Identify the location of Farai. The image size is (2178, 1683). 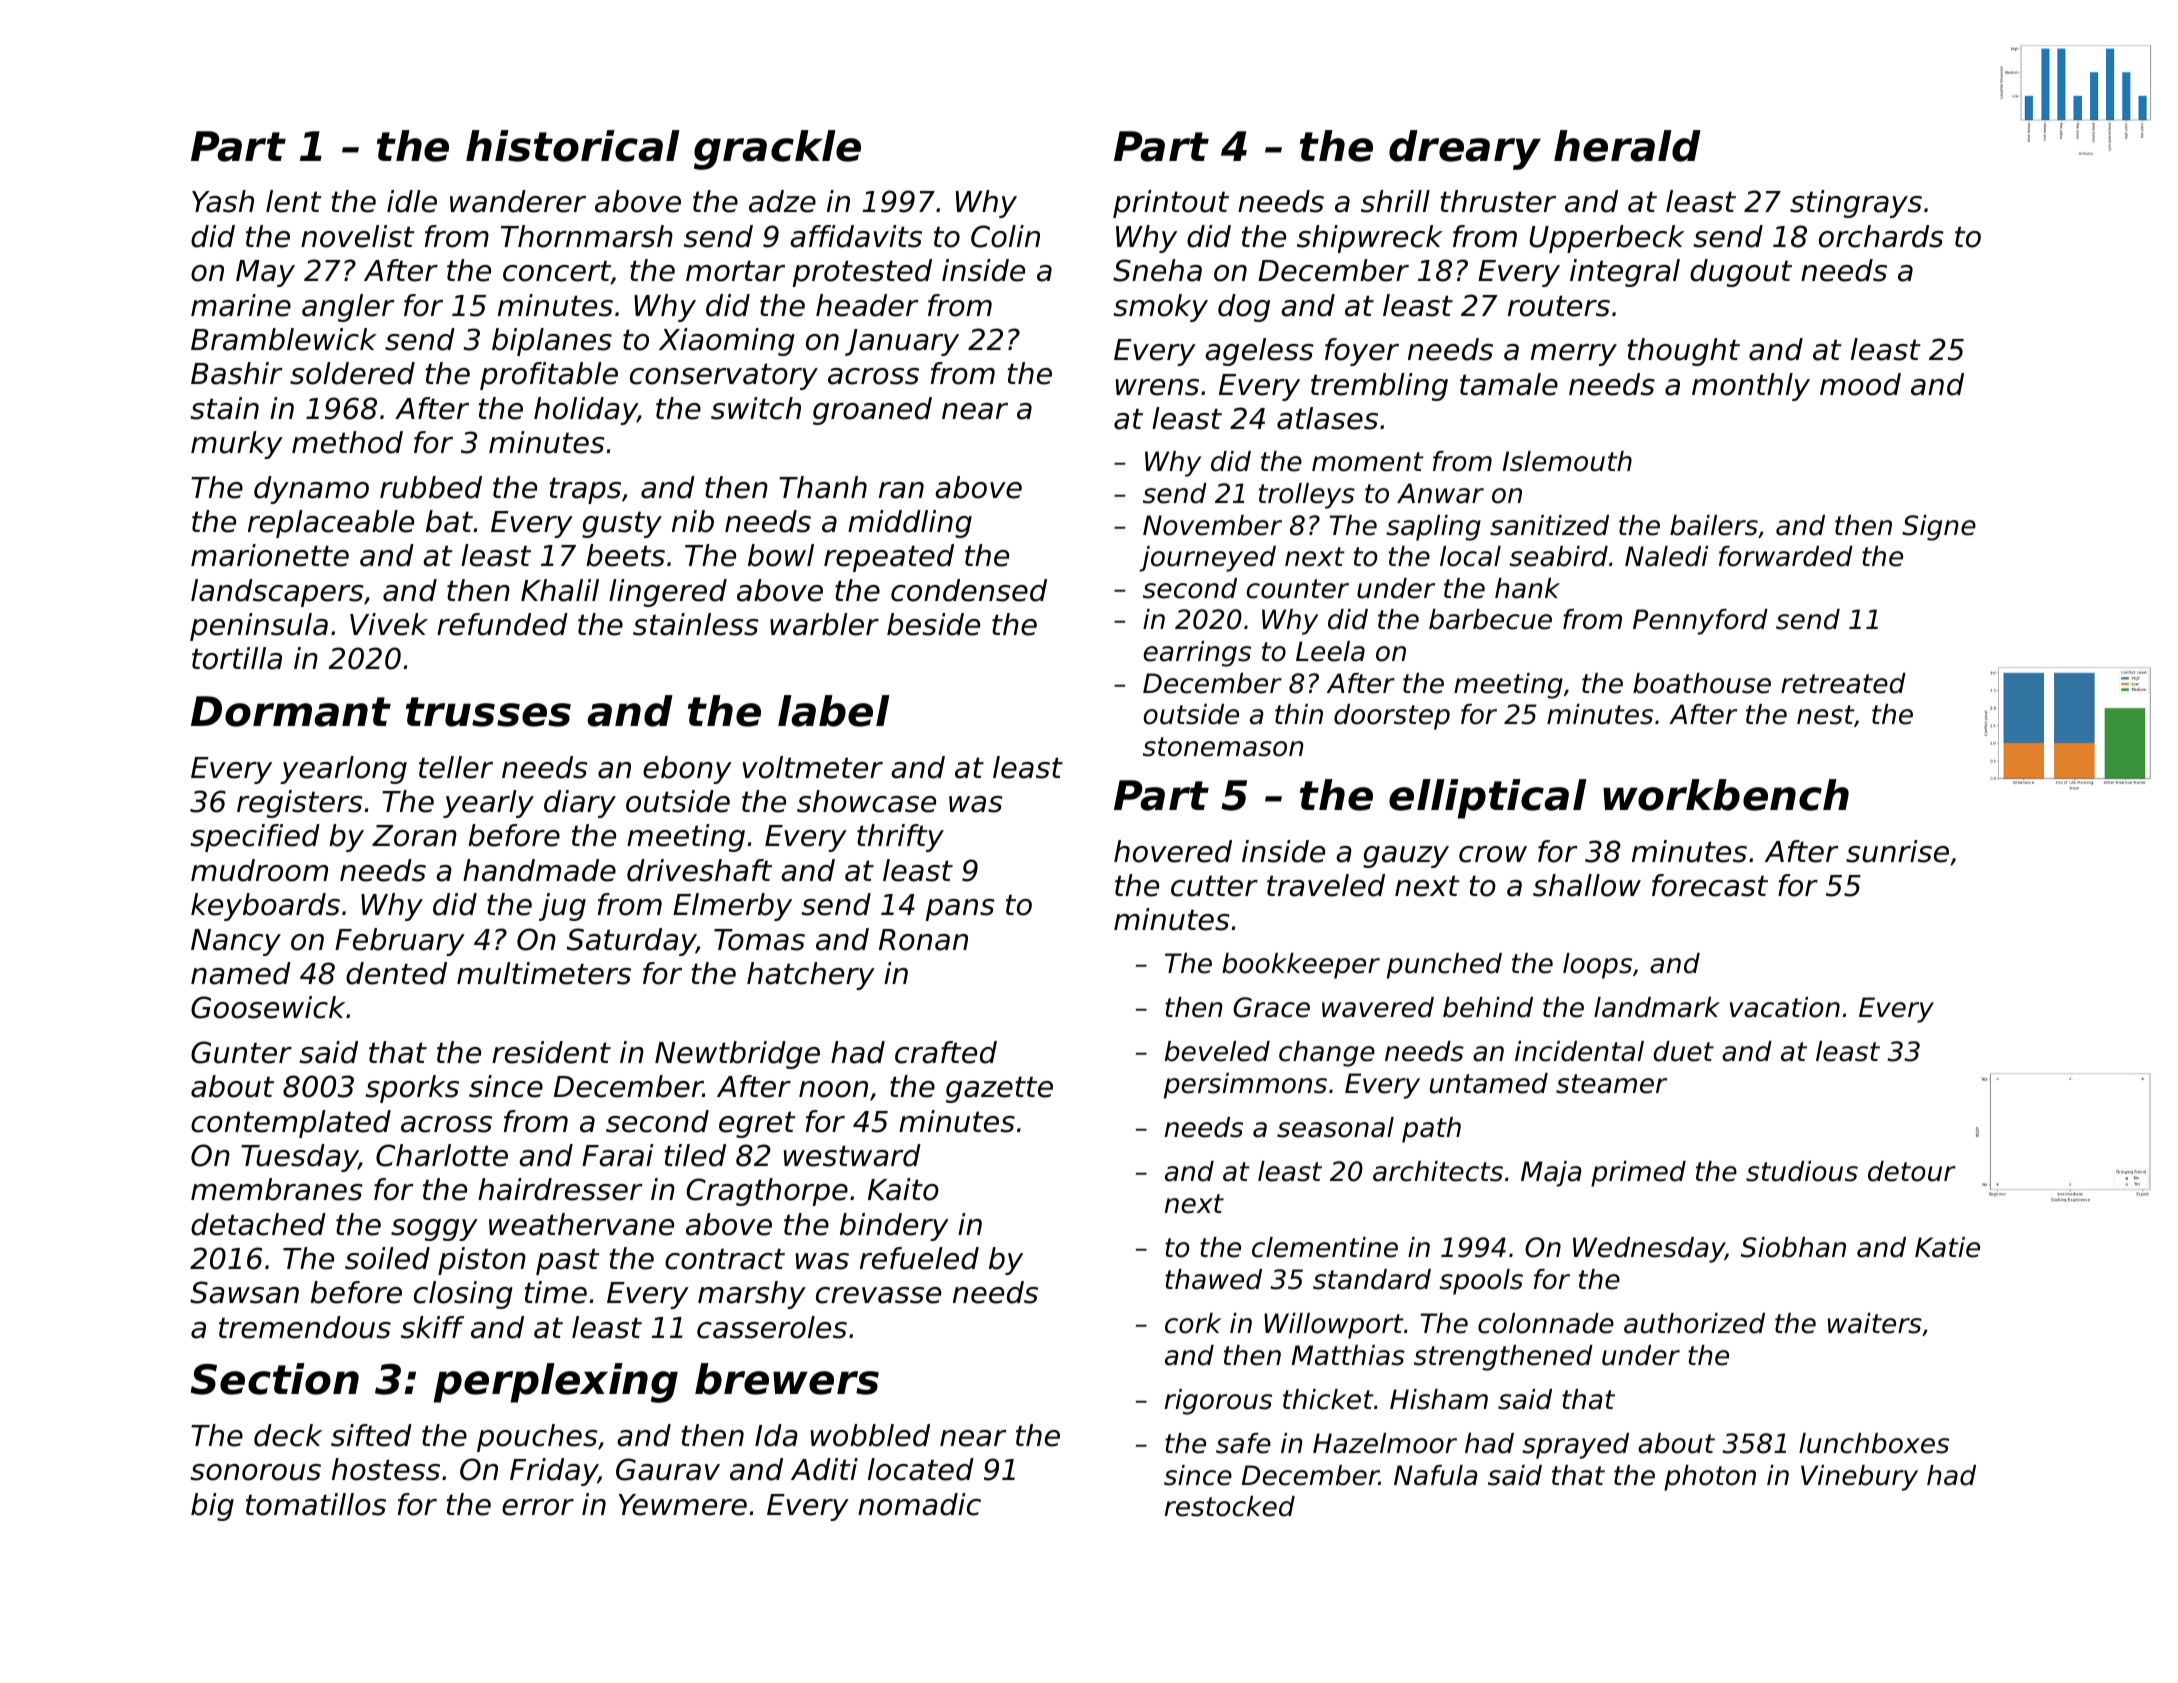
(618, 1155).
